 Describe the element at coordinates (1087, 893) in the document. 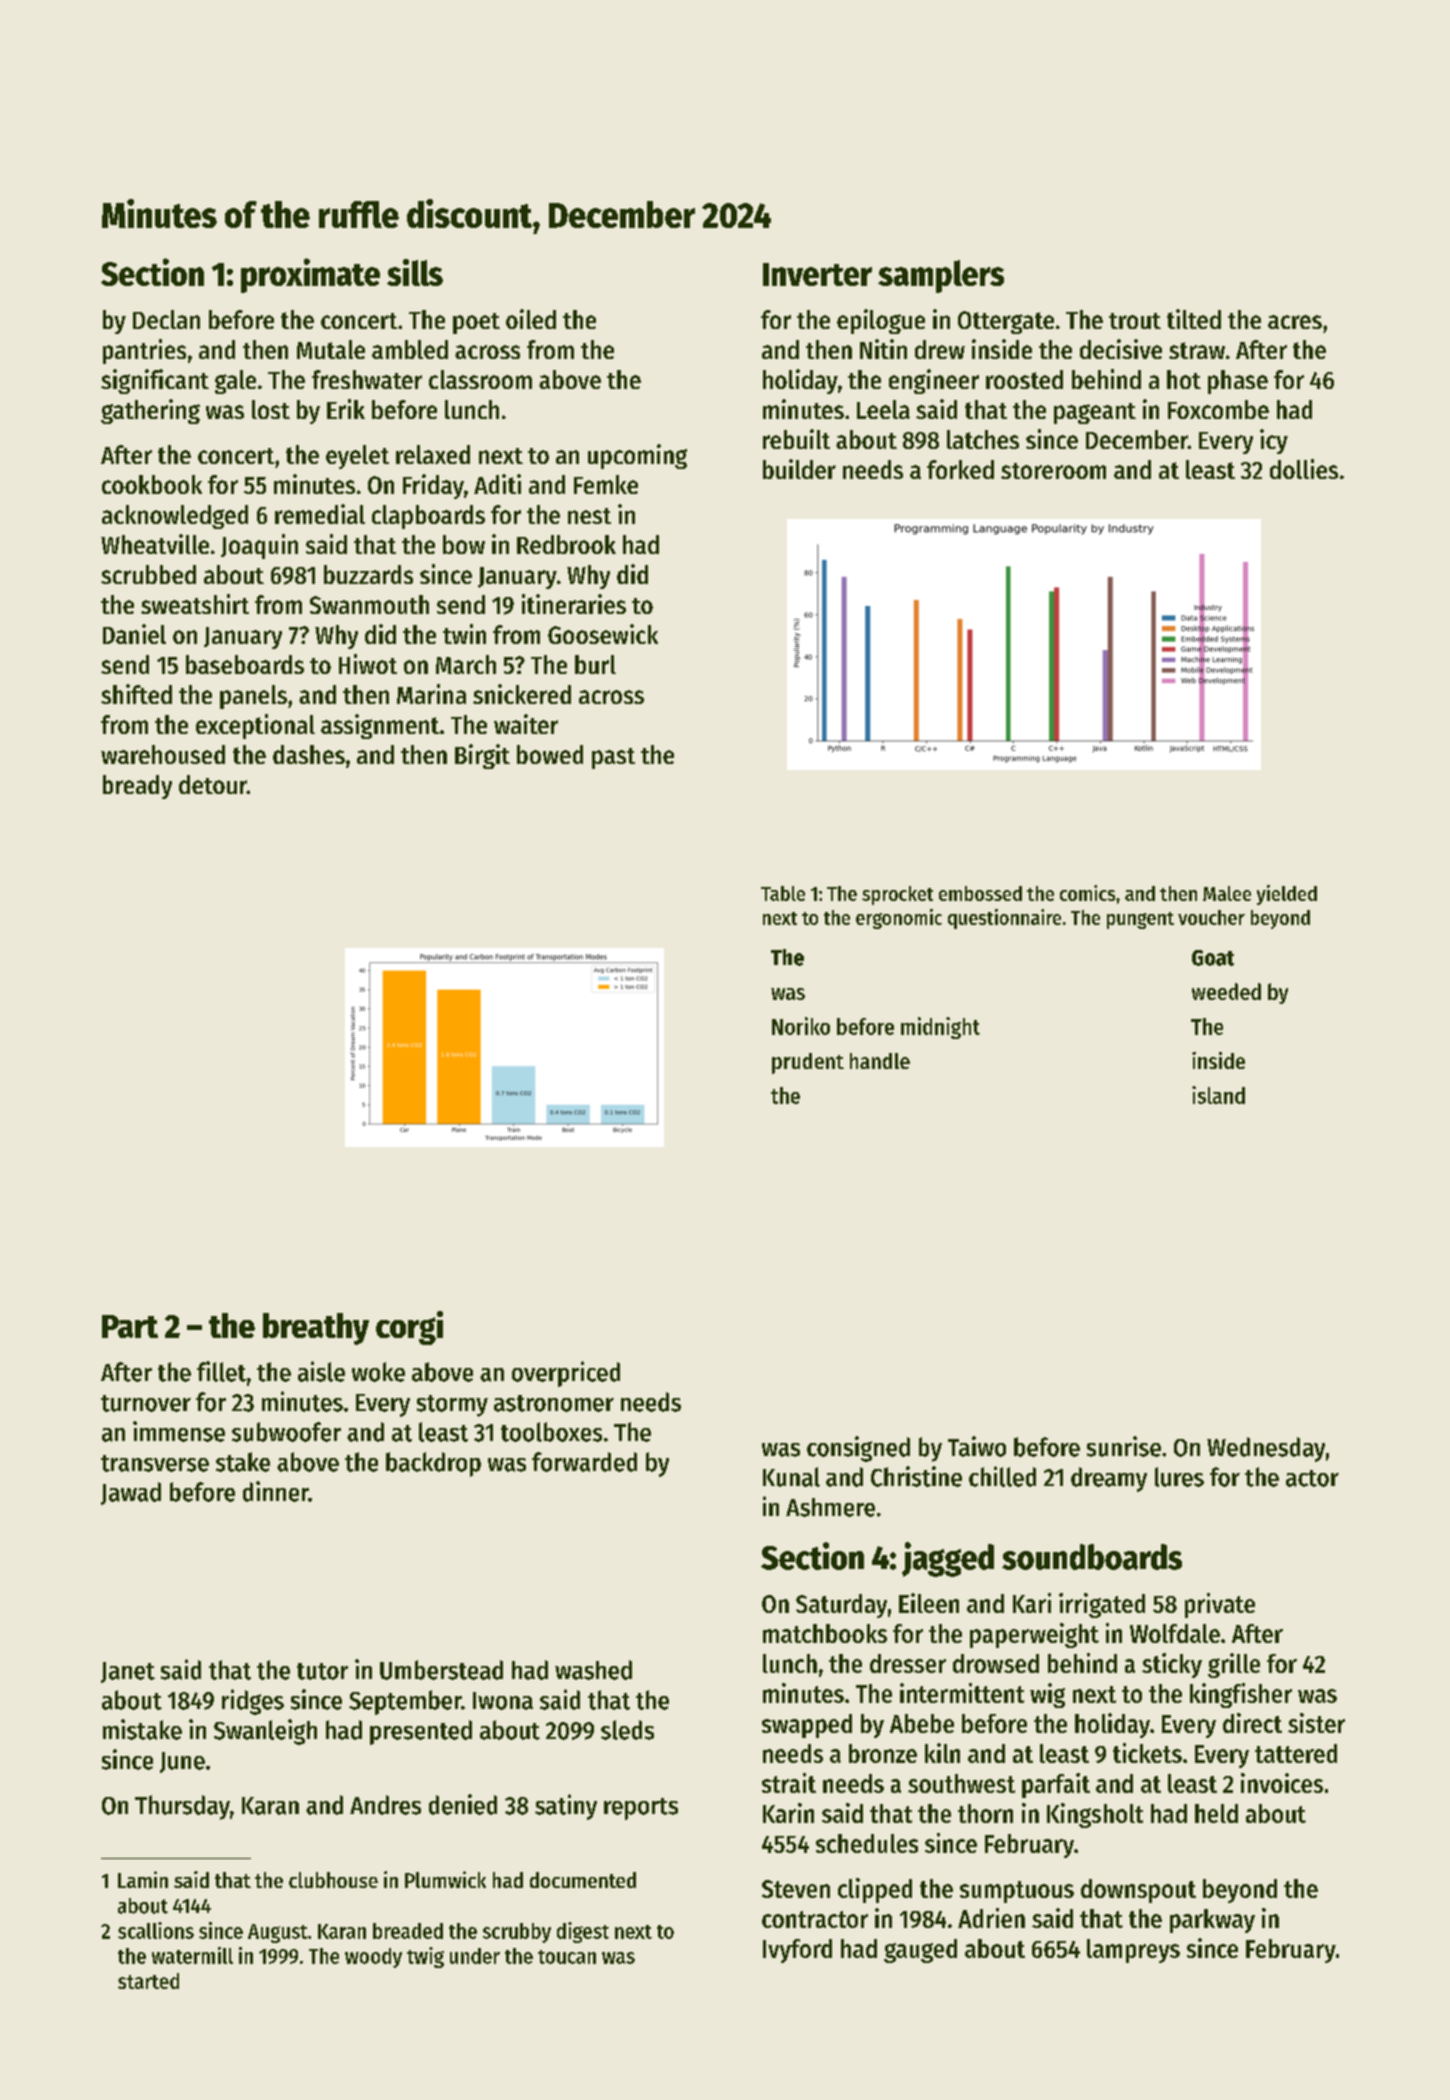

I see `comics` at that location.
